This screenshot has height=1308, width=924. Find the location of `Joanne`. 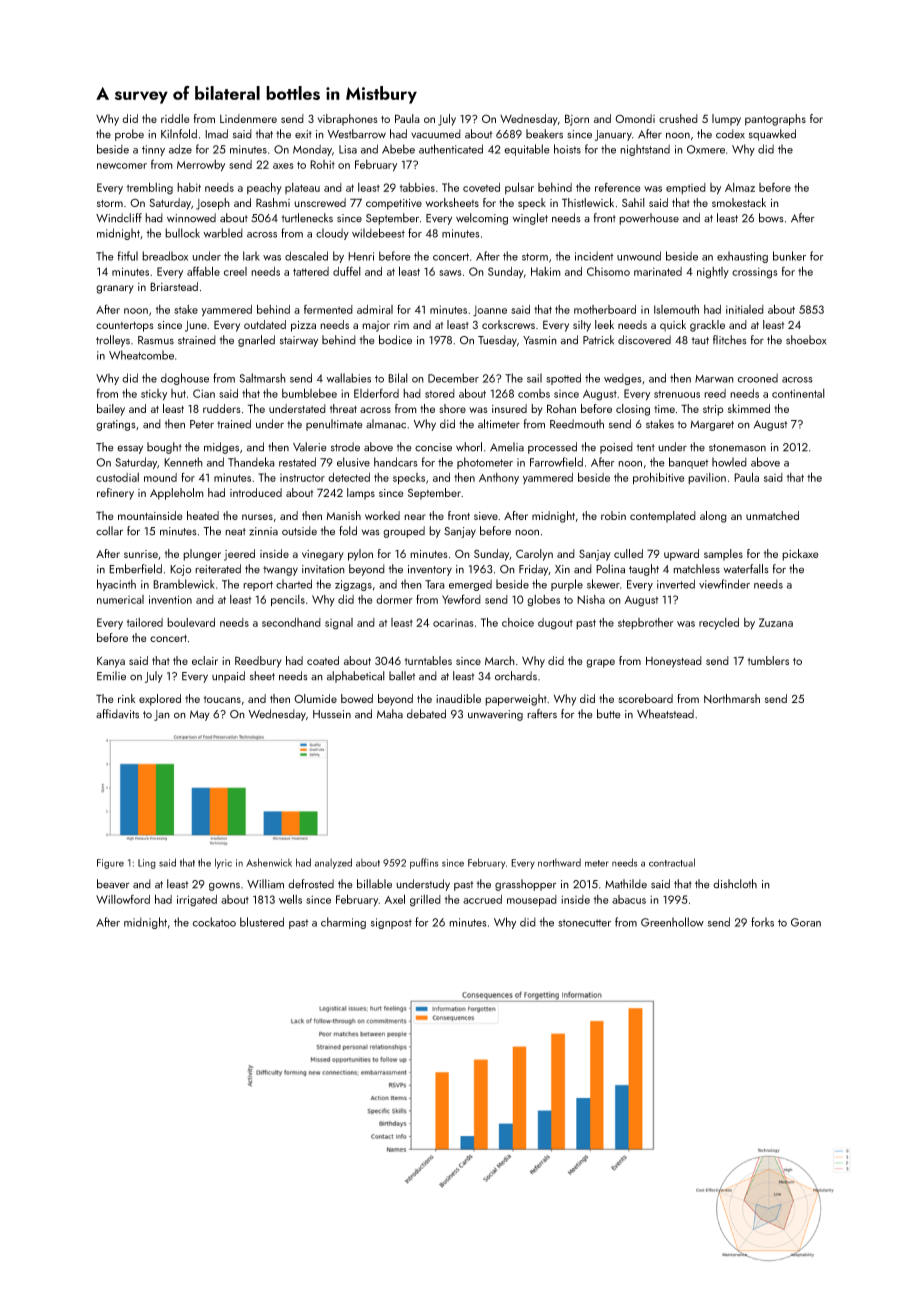

Joanne is located at coordinates (490, 311).
